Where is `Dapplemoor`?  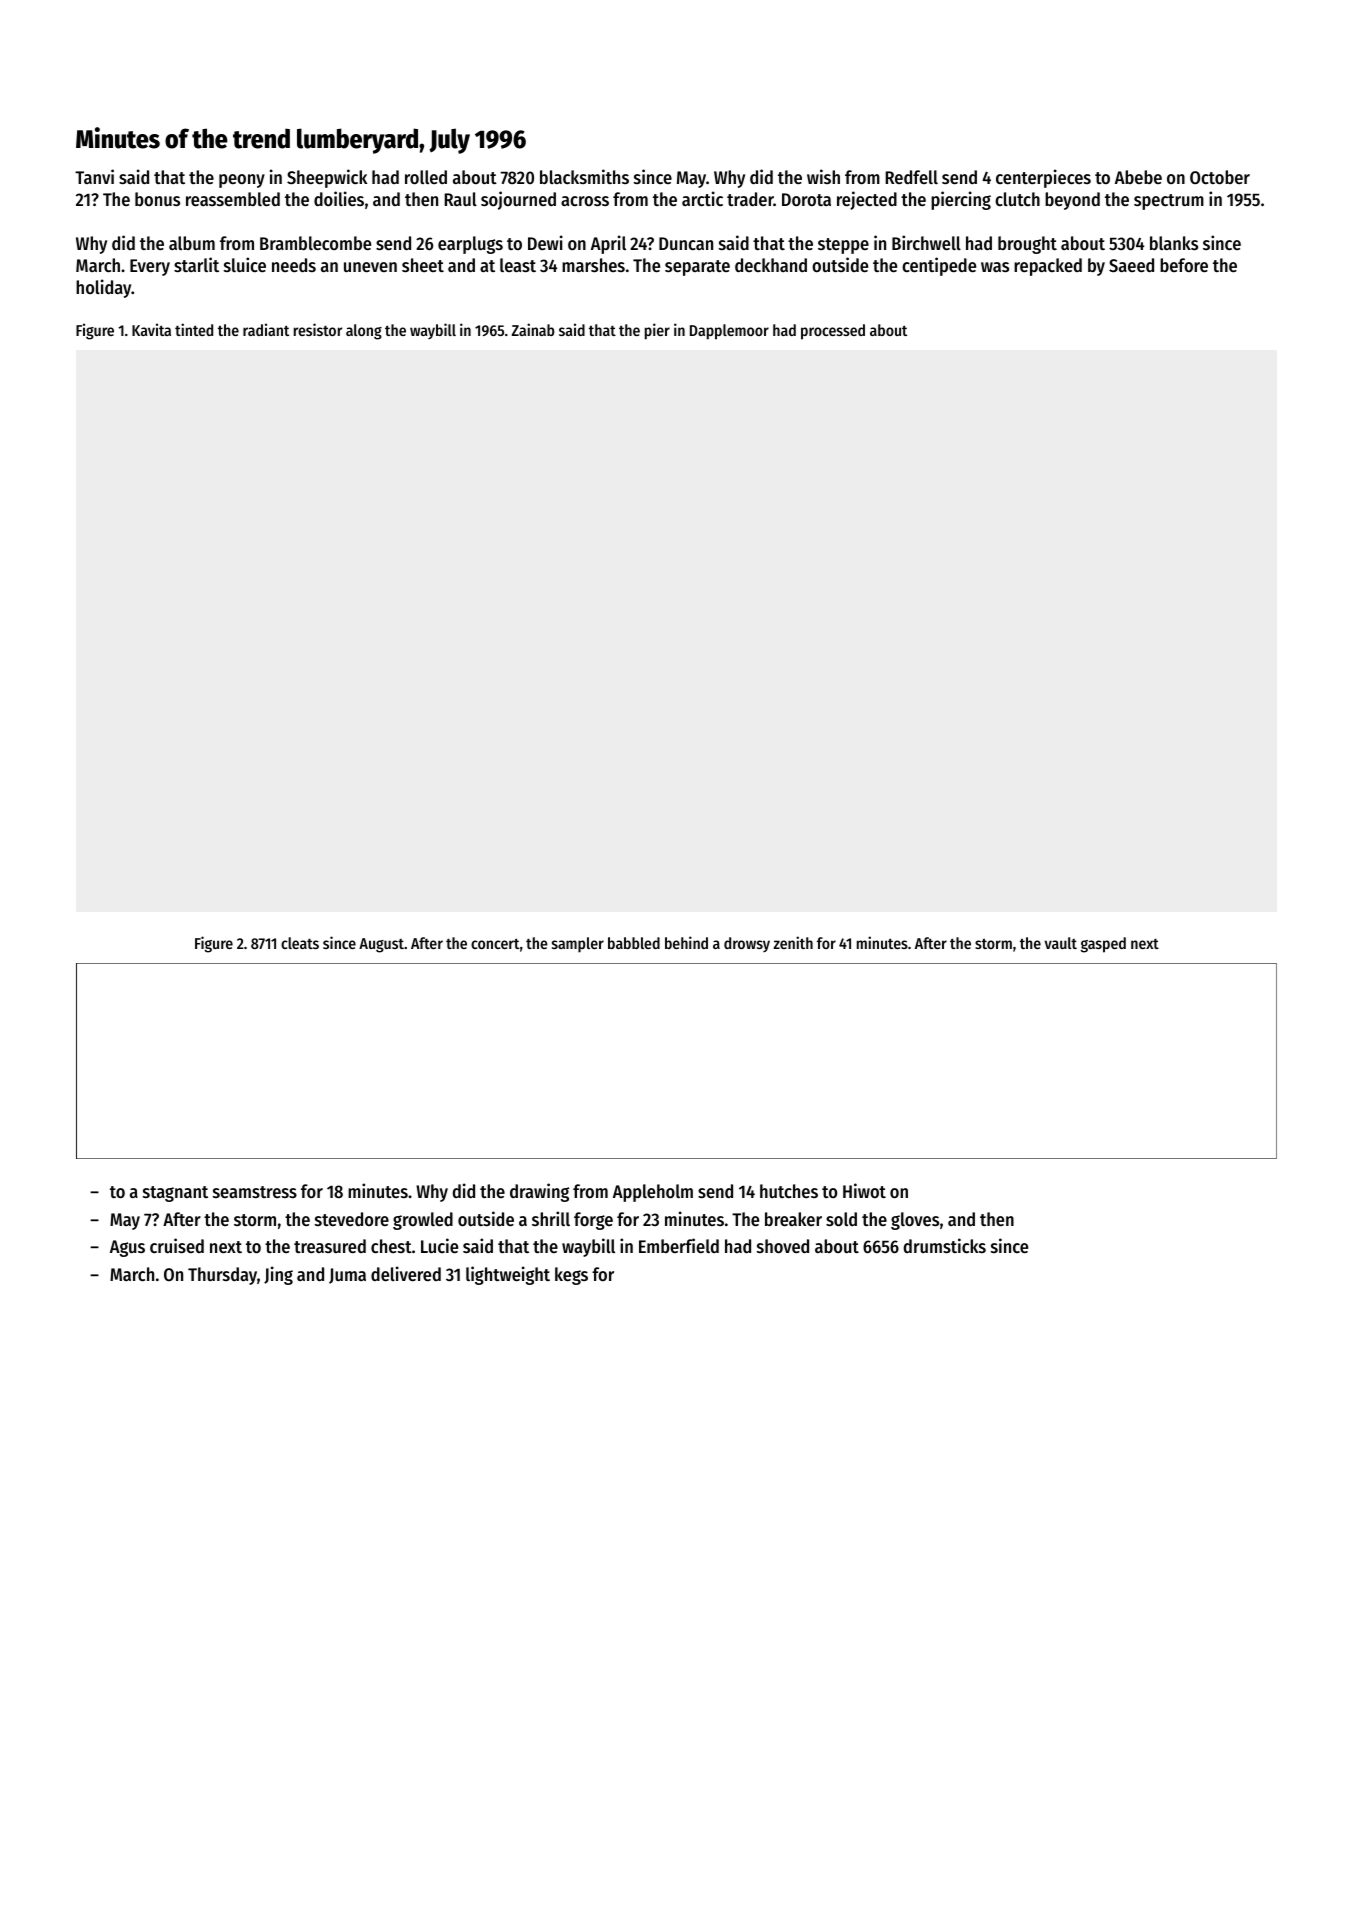 Dapplemoor is located at coordinates (729, 332).
